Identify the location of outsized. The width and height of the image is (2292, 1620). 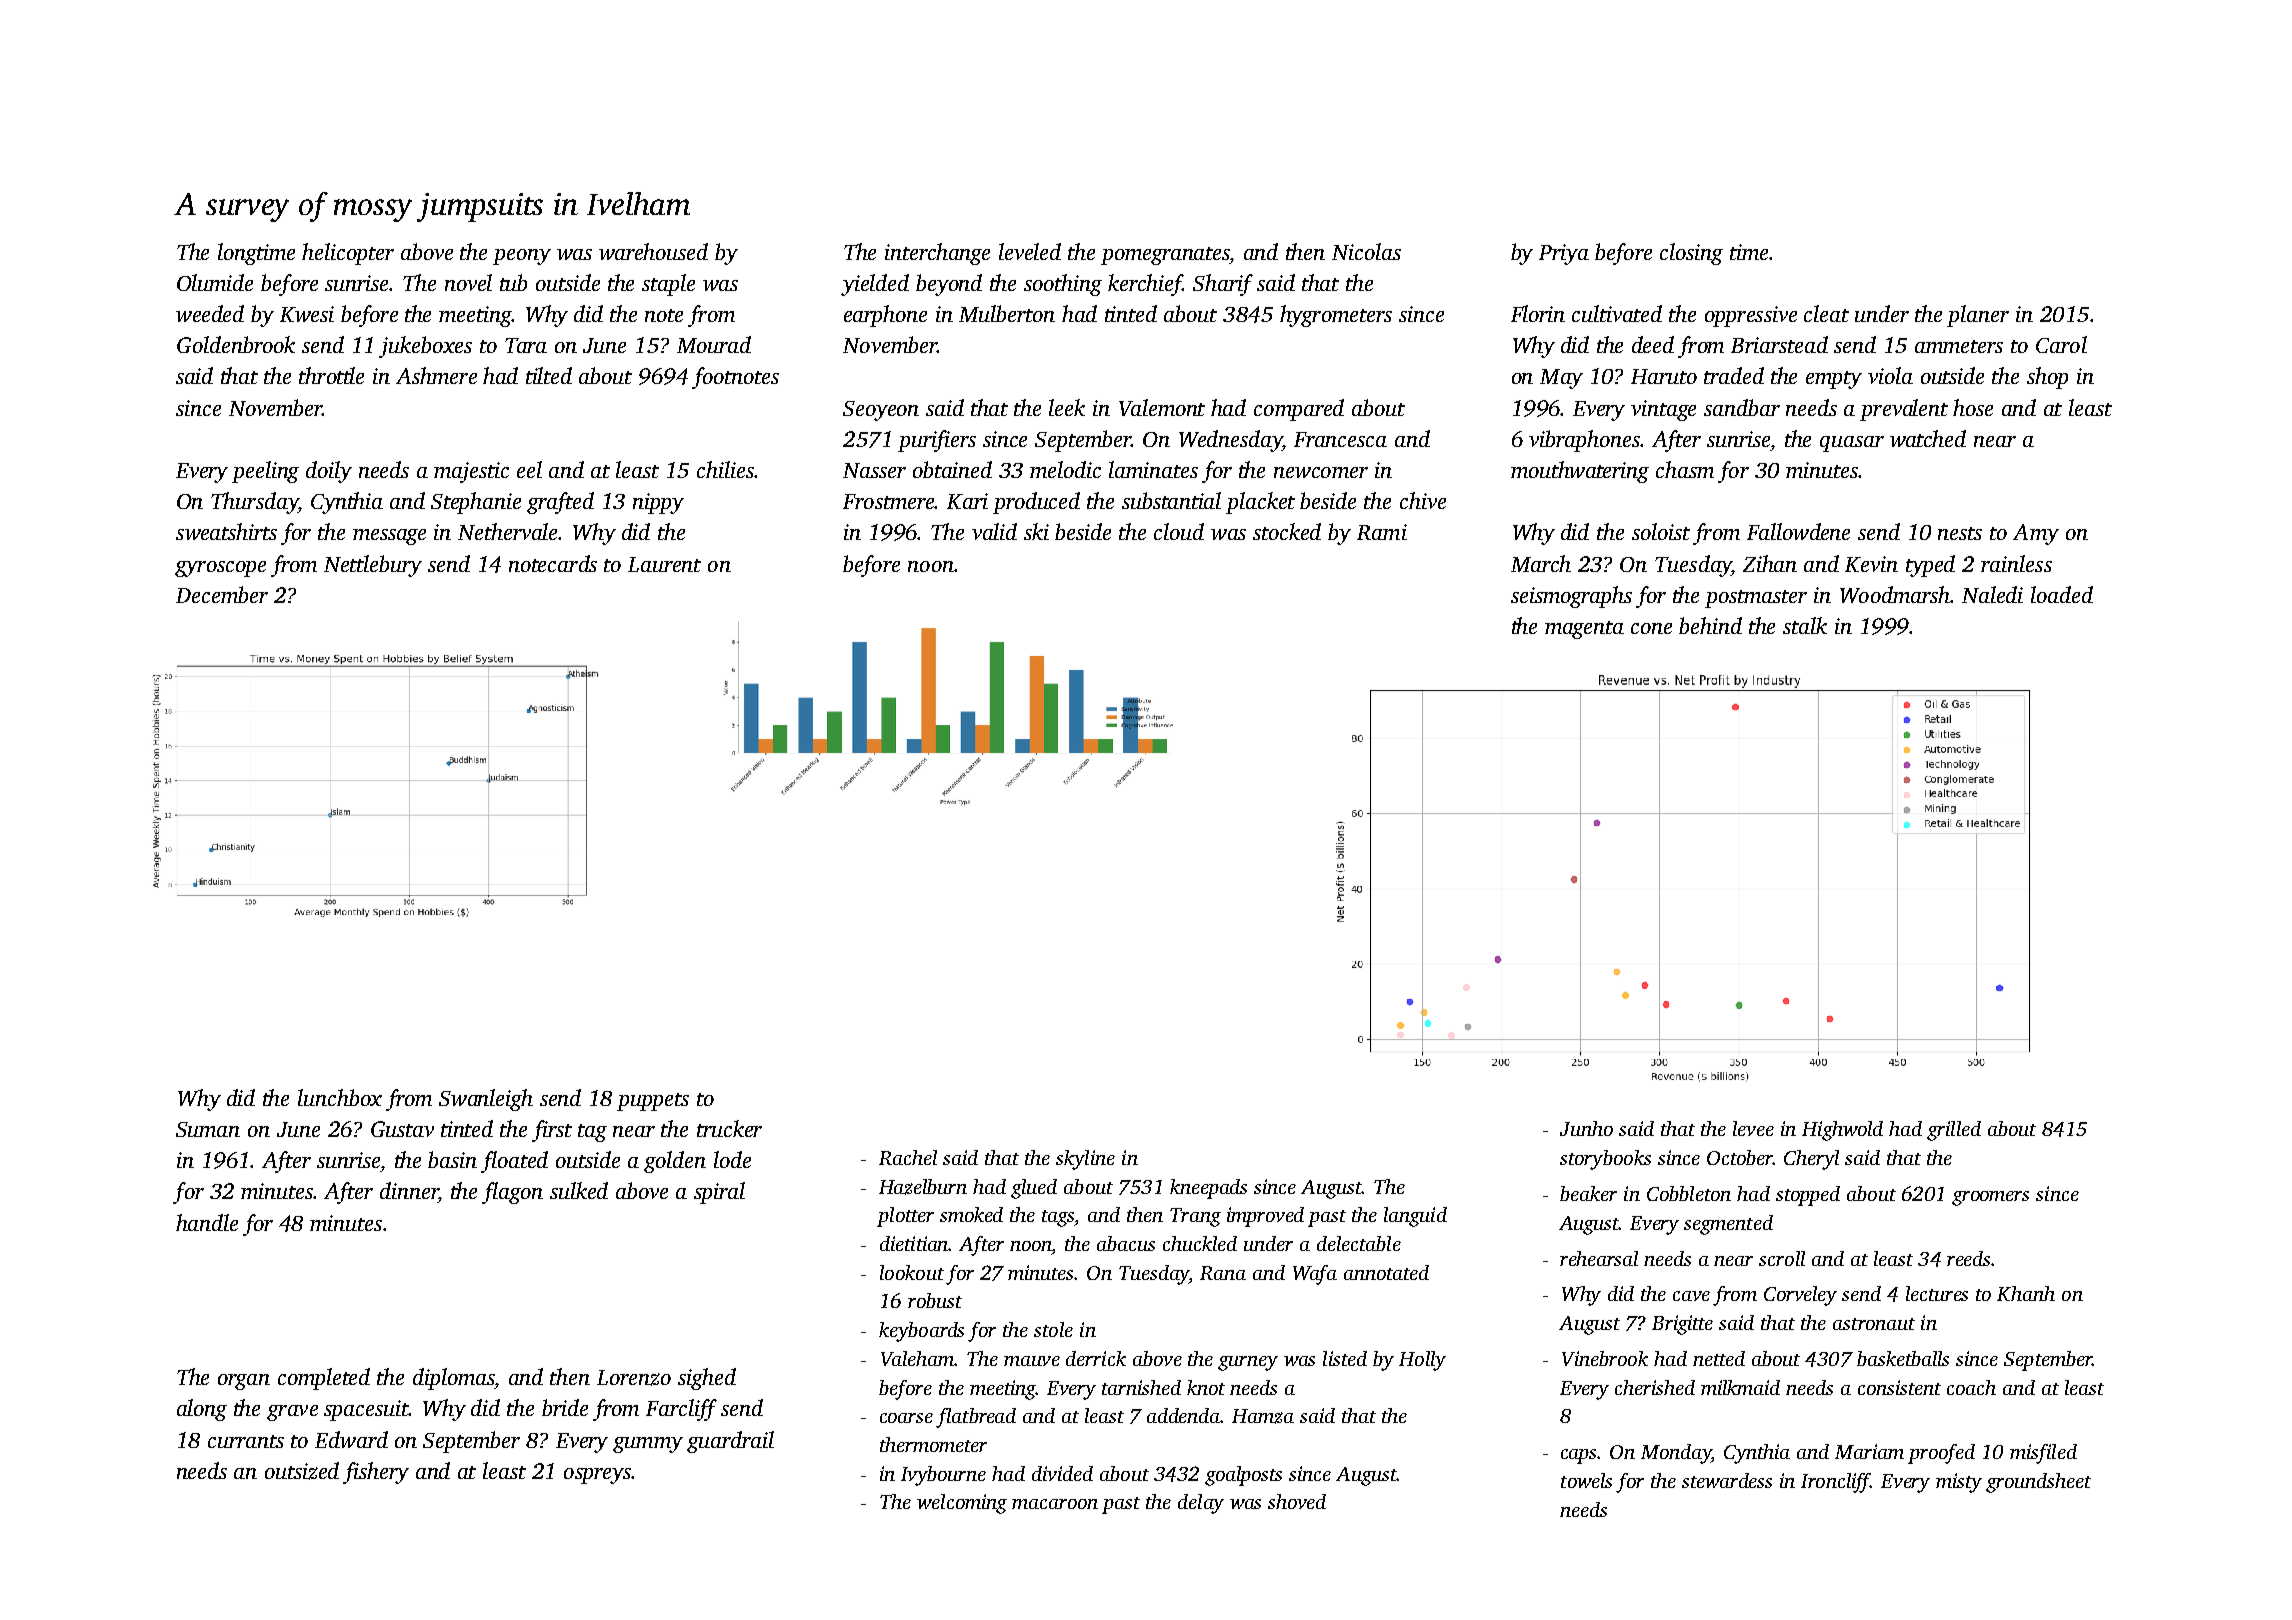
(302, 1471).
